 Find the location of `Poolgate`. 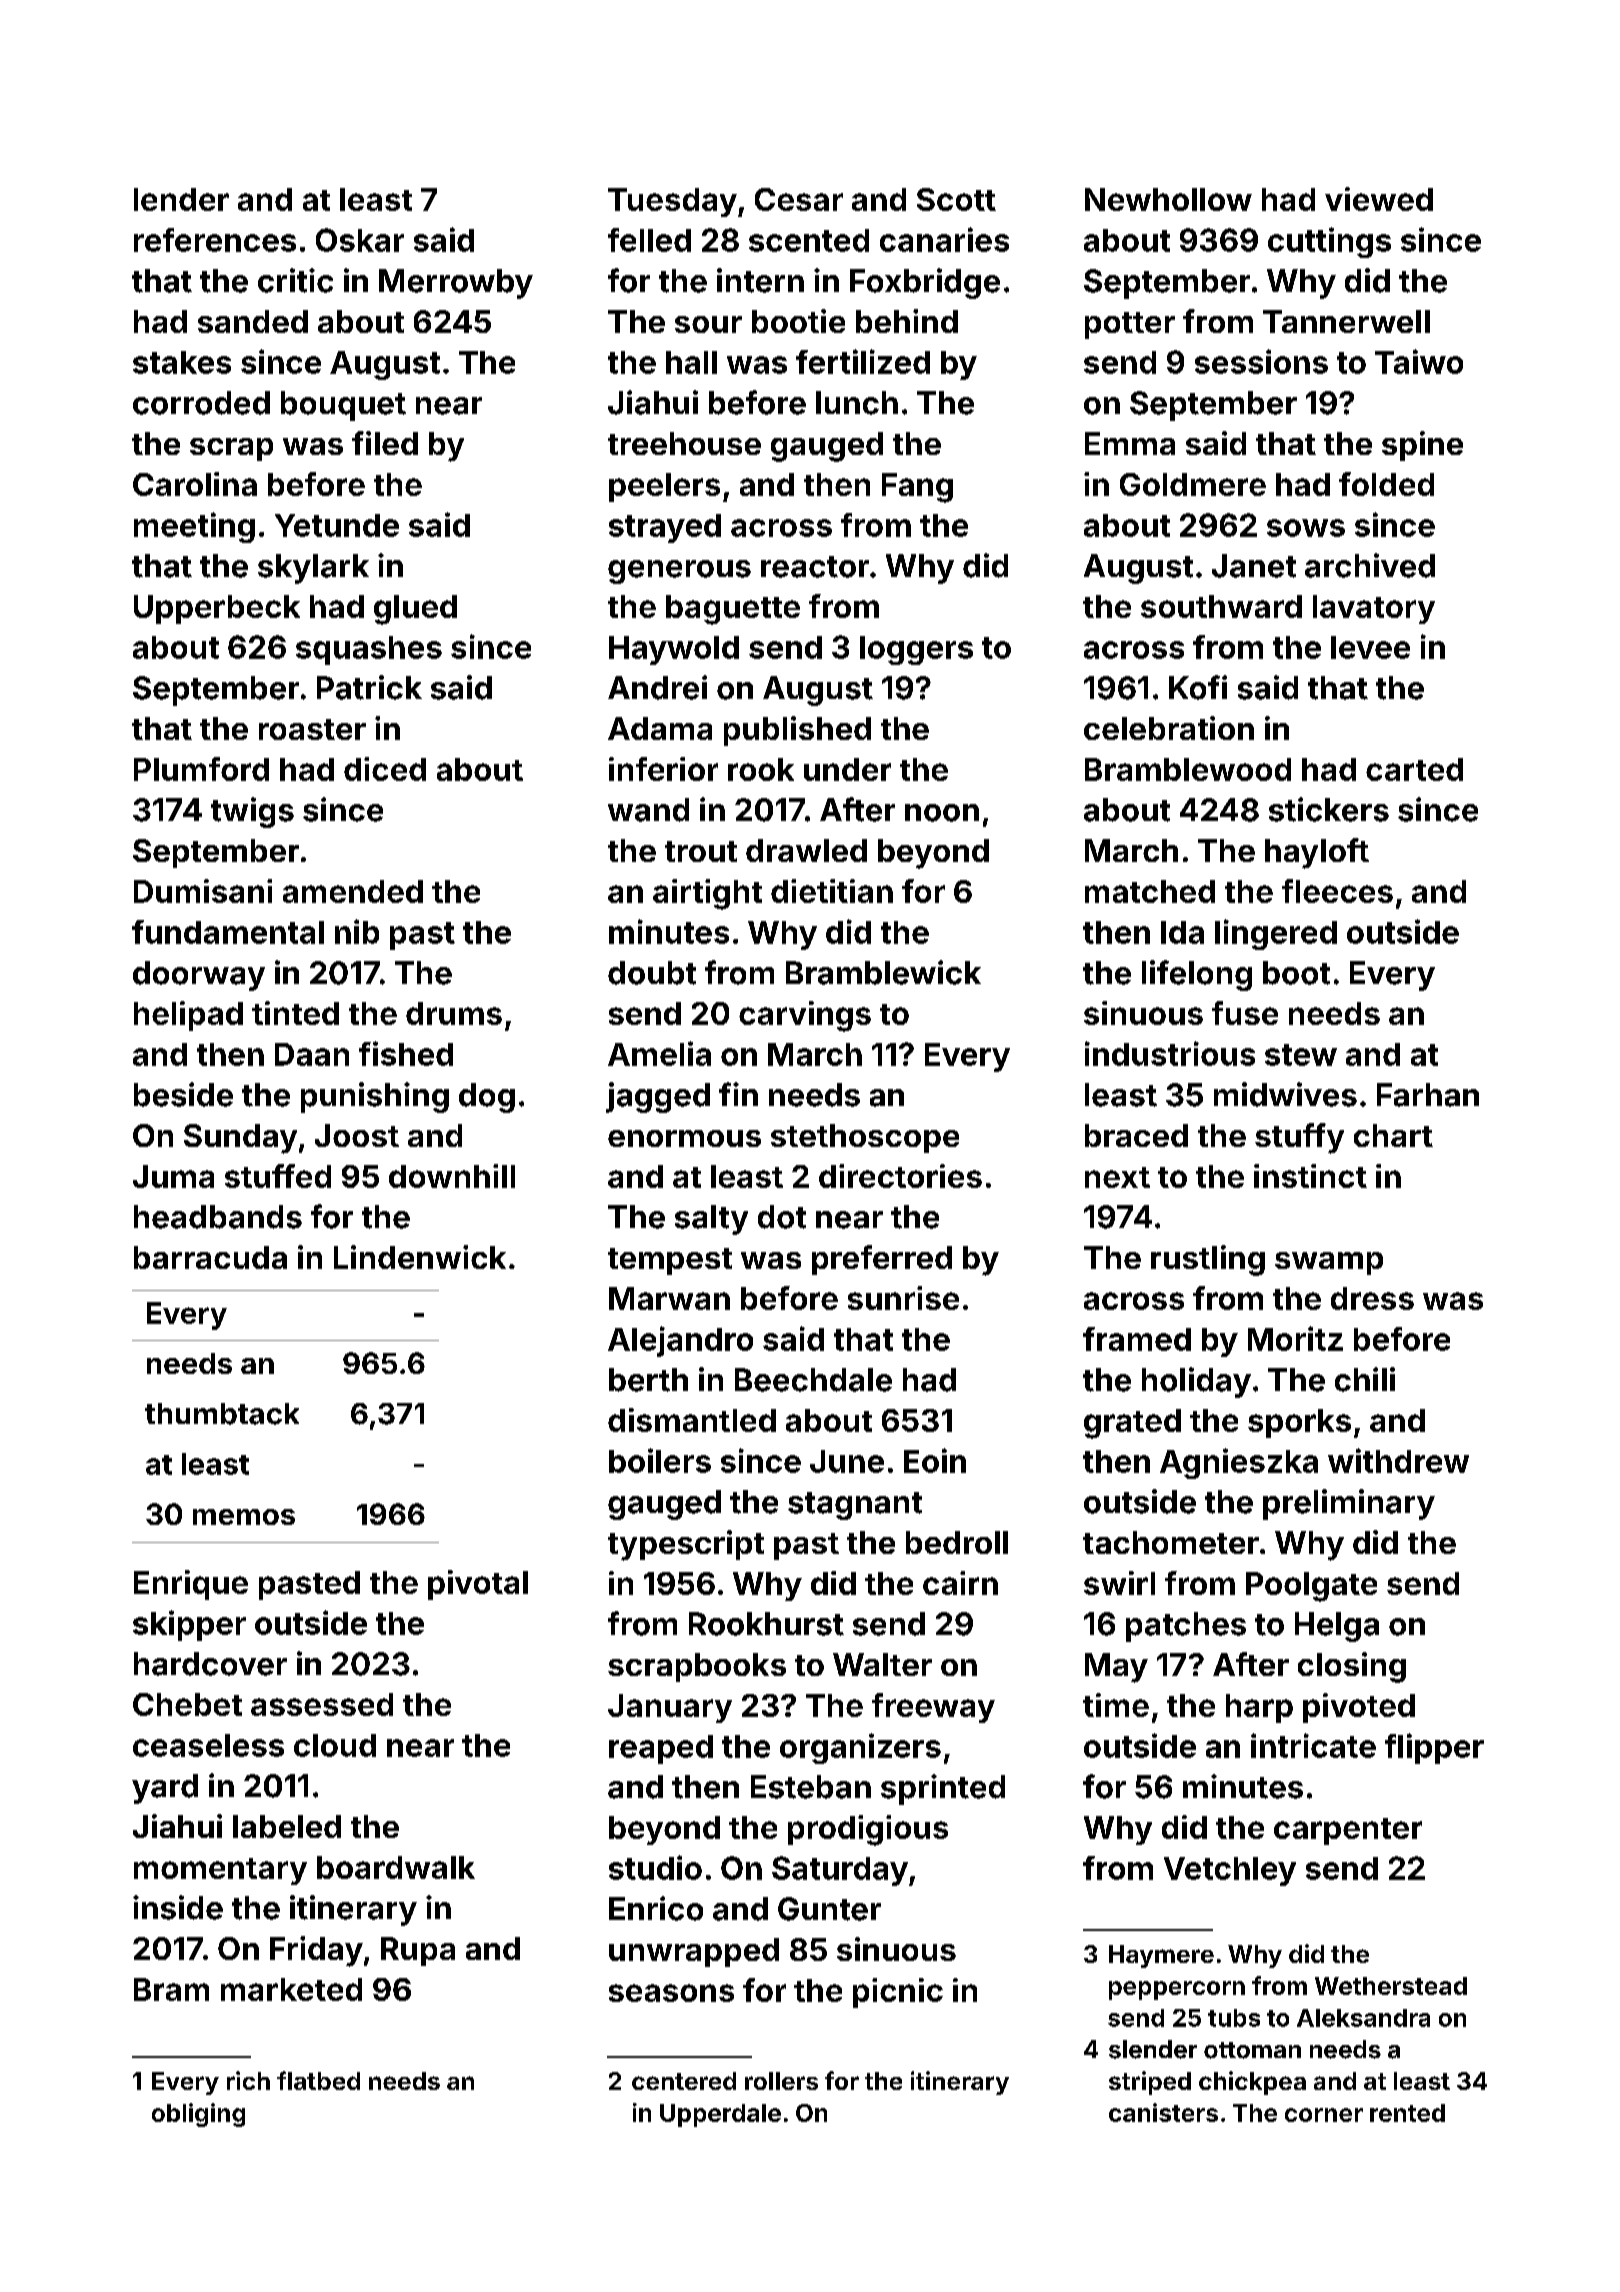

Poolgate is located at coordinates (1311, 1587).
